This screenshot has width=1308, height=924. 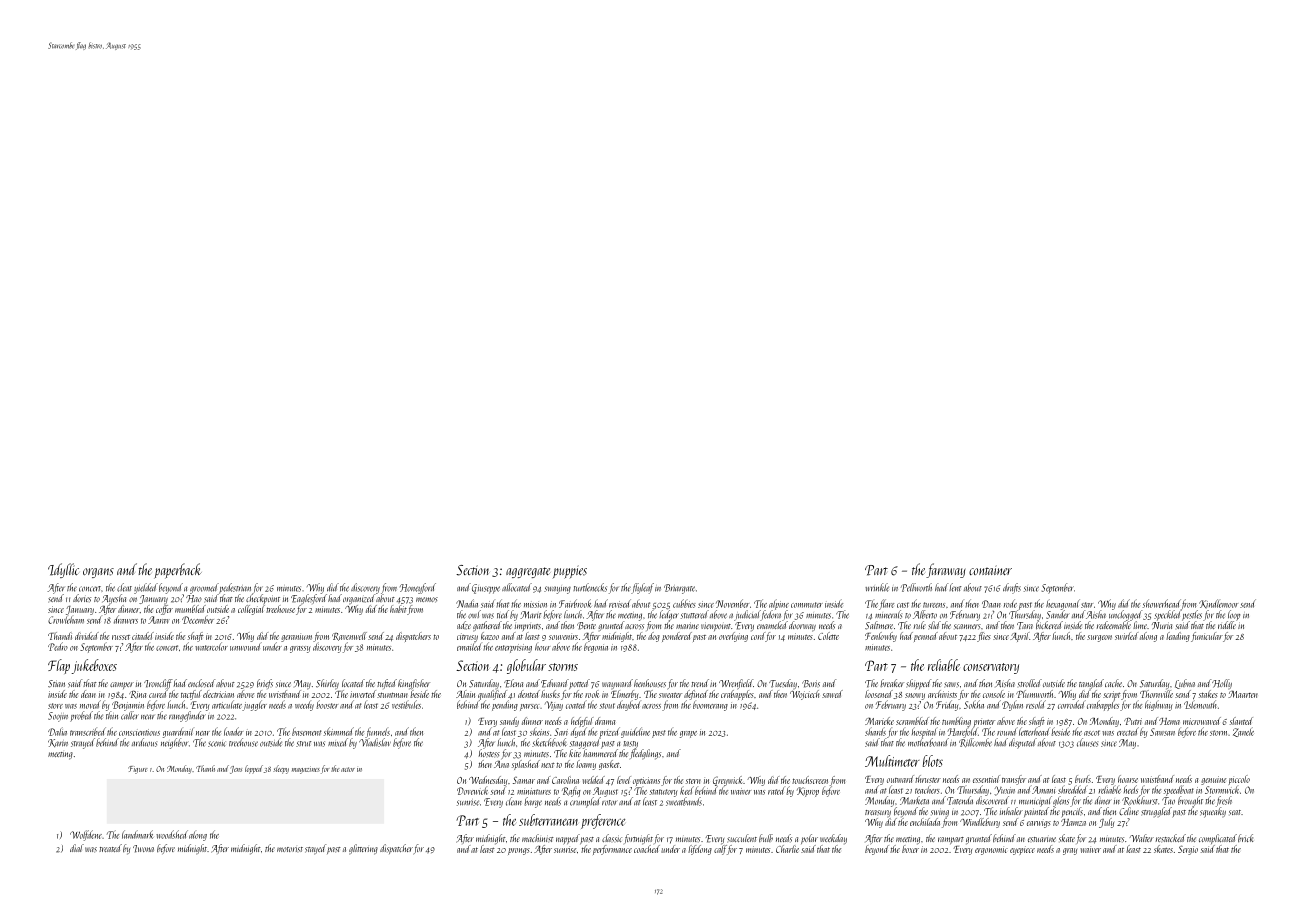 I want to click on Eaglesford, so click(x=309, y=599).
